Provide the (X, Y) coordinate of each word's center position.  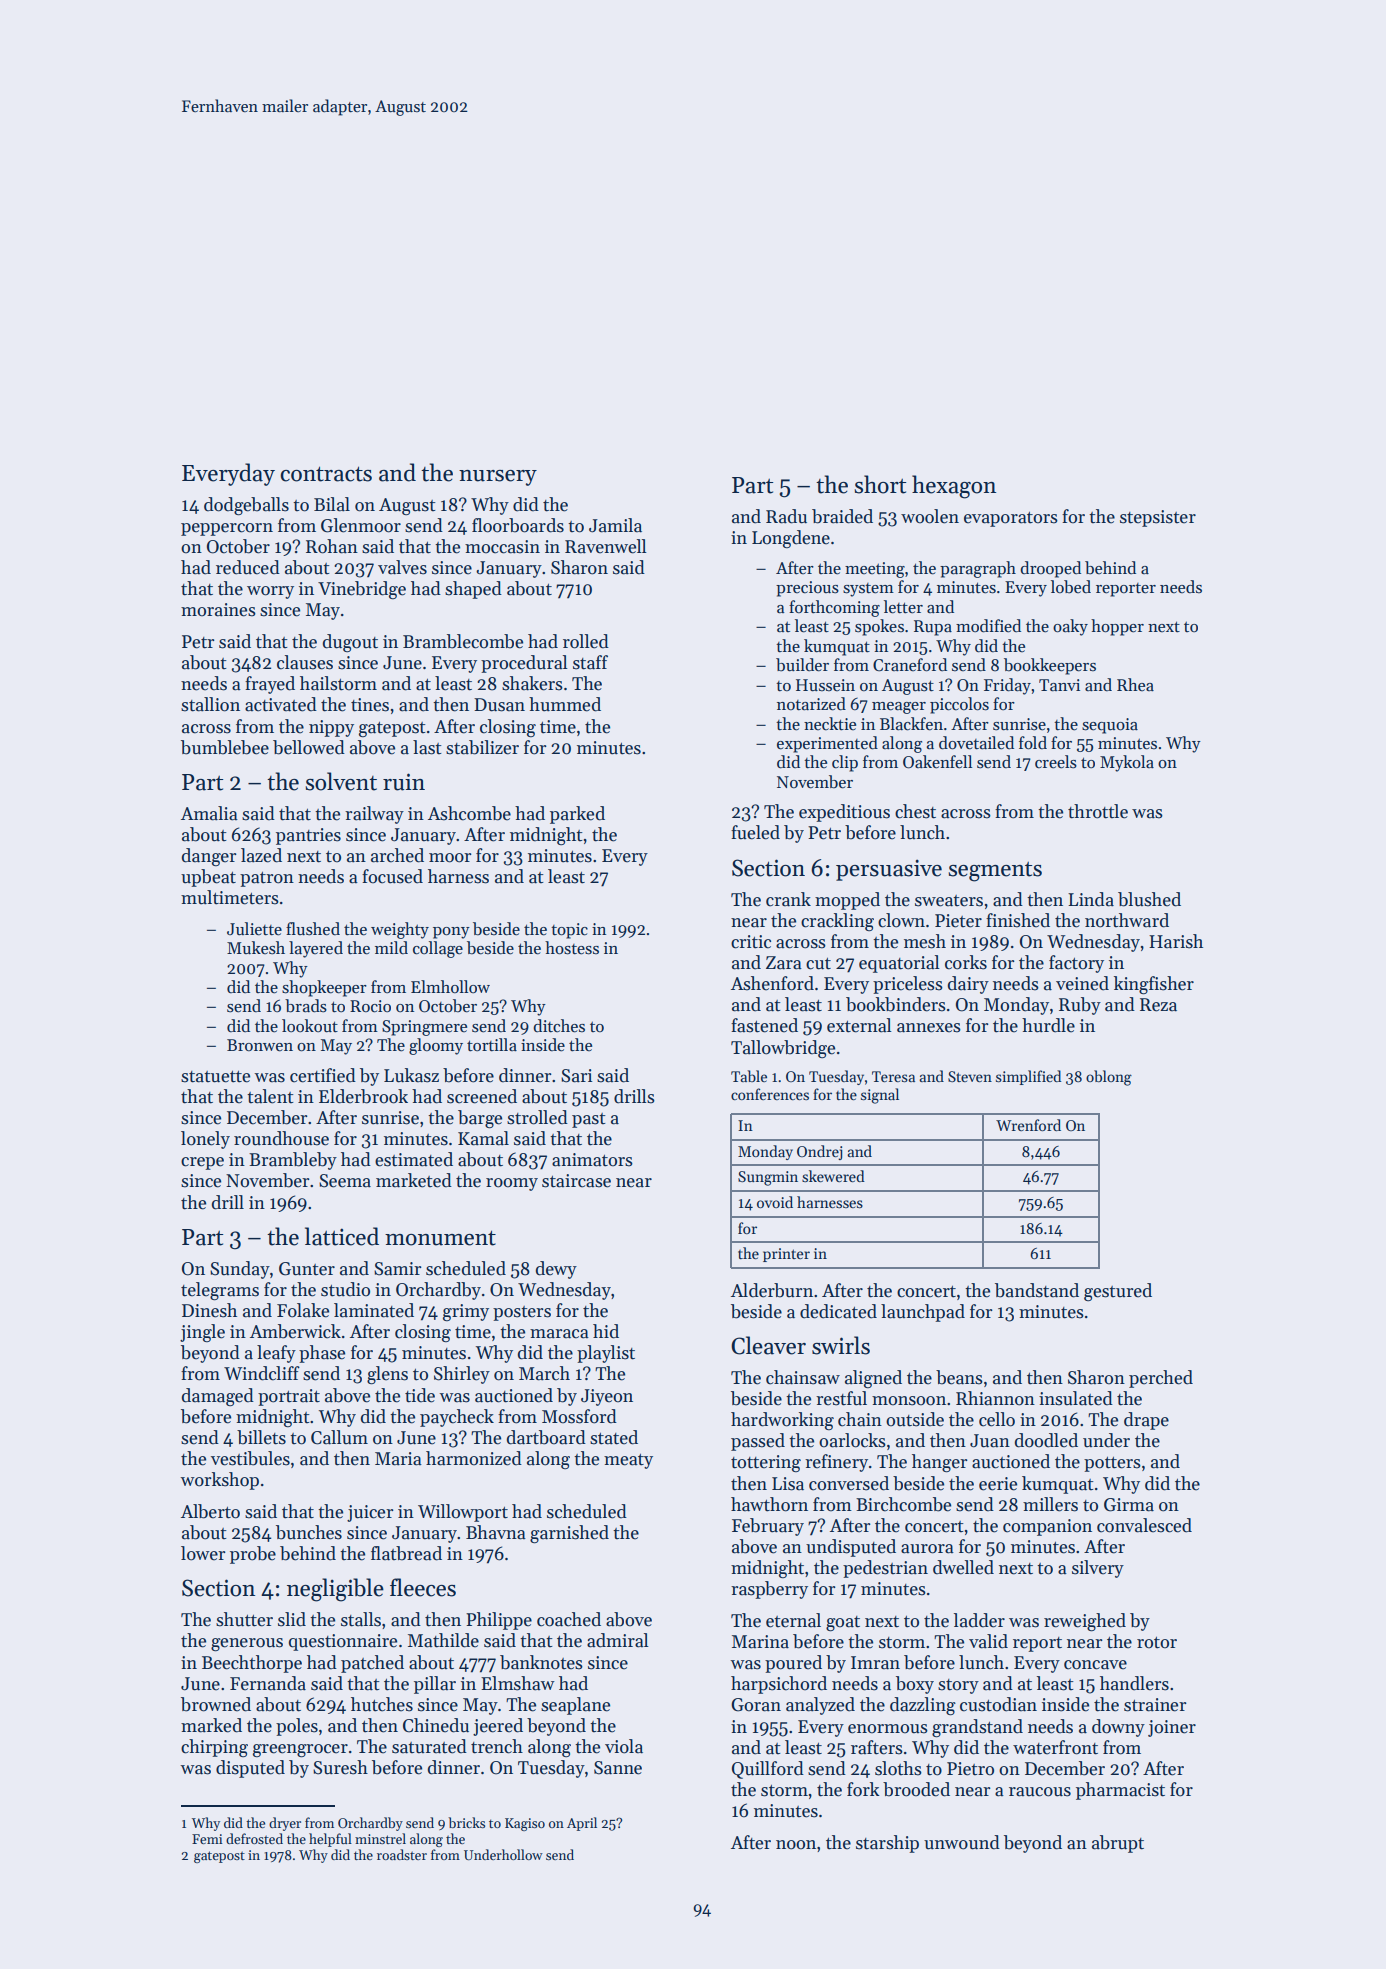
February (768, 1527)
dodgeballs (246, 506)
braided (842, 516)
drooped (1050, 569)
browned (216, 1704)
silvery (1098, 1569)
